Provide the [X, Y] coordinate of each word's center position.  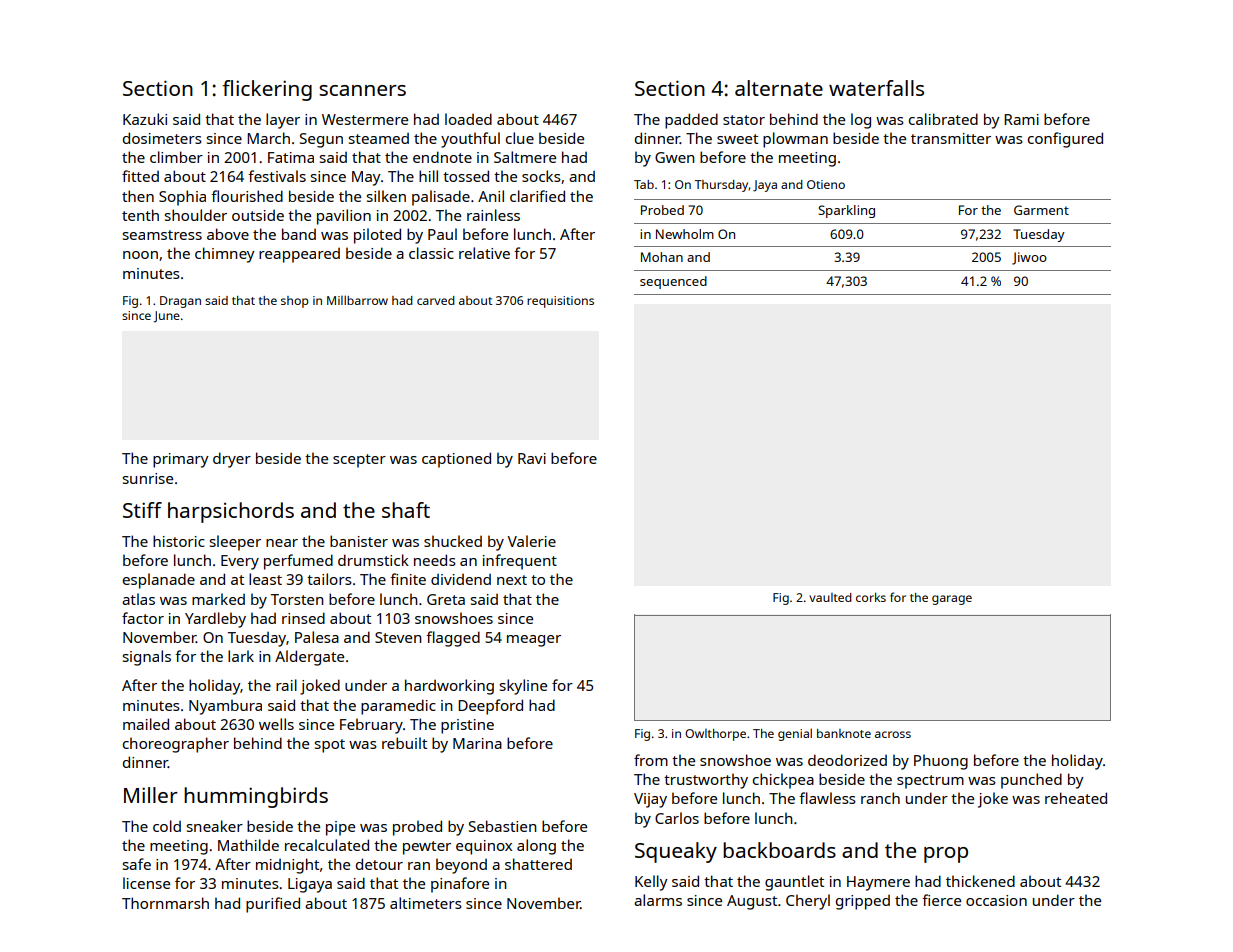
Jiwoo [1029, 258]
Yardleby [215, 620]
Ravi [532, 458]
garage [952, 600]
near [282, 543]
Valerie [532, 541]
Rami [1021, 119]
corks [871, 597]
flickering [267, 90]
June [166, 317]
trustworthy [706, 781]
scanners [362, 90]
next [512, 580]
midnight [287, 866]
